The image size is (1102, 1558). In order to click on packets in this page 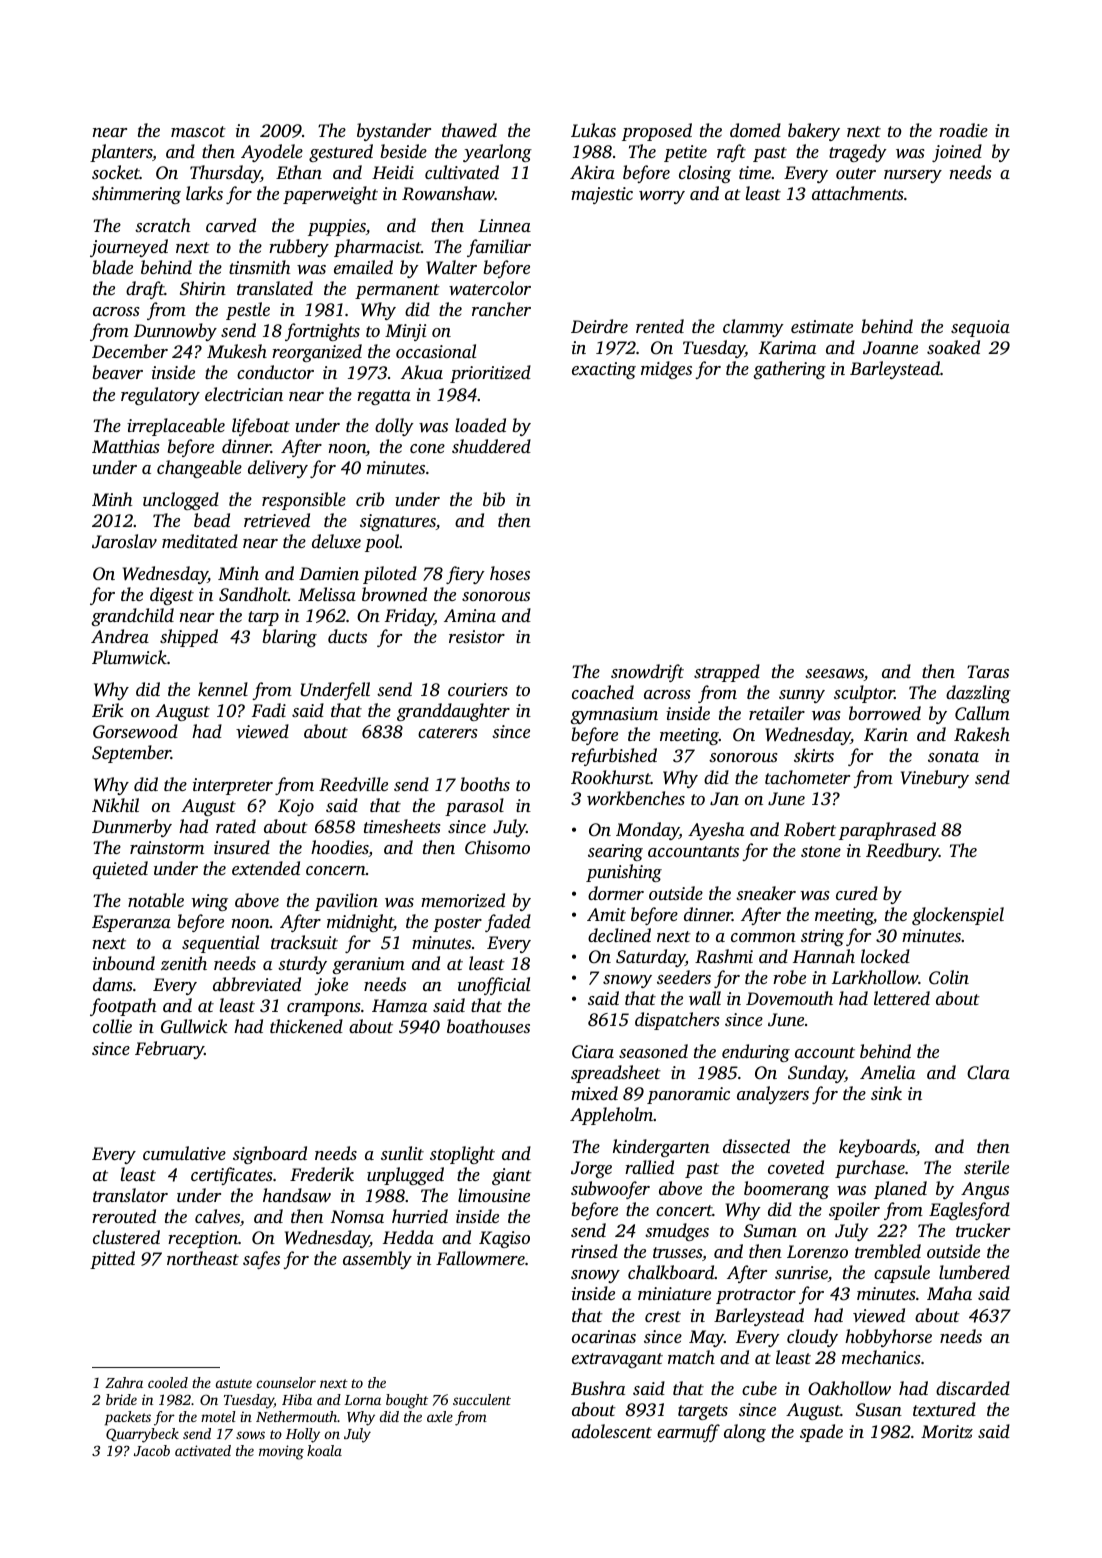, I will do `click(128, 1418)`.
